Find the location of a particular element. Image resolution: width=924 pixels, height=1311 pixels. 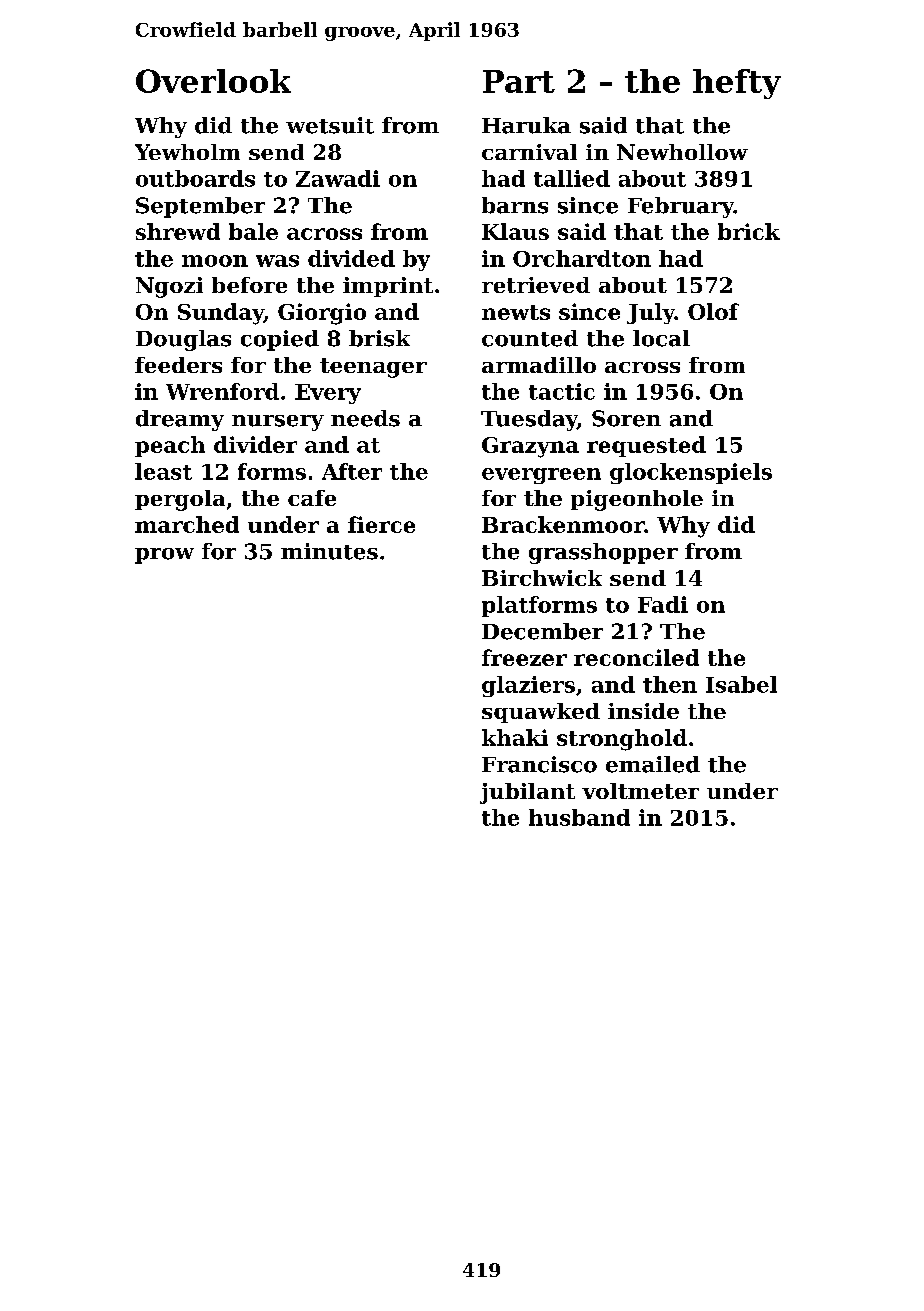

least is located at coordinates (163, 471).
